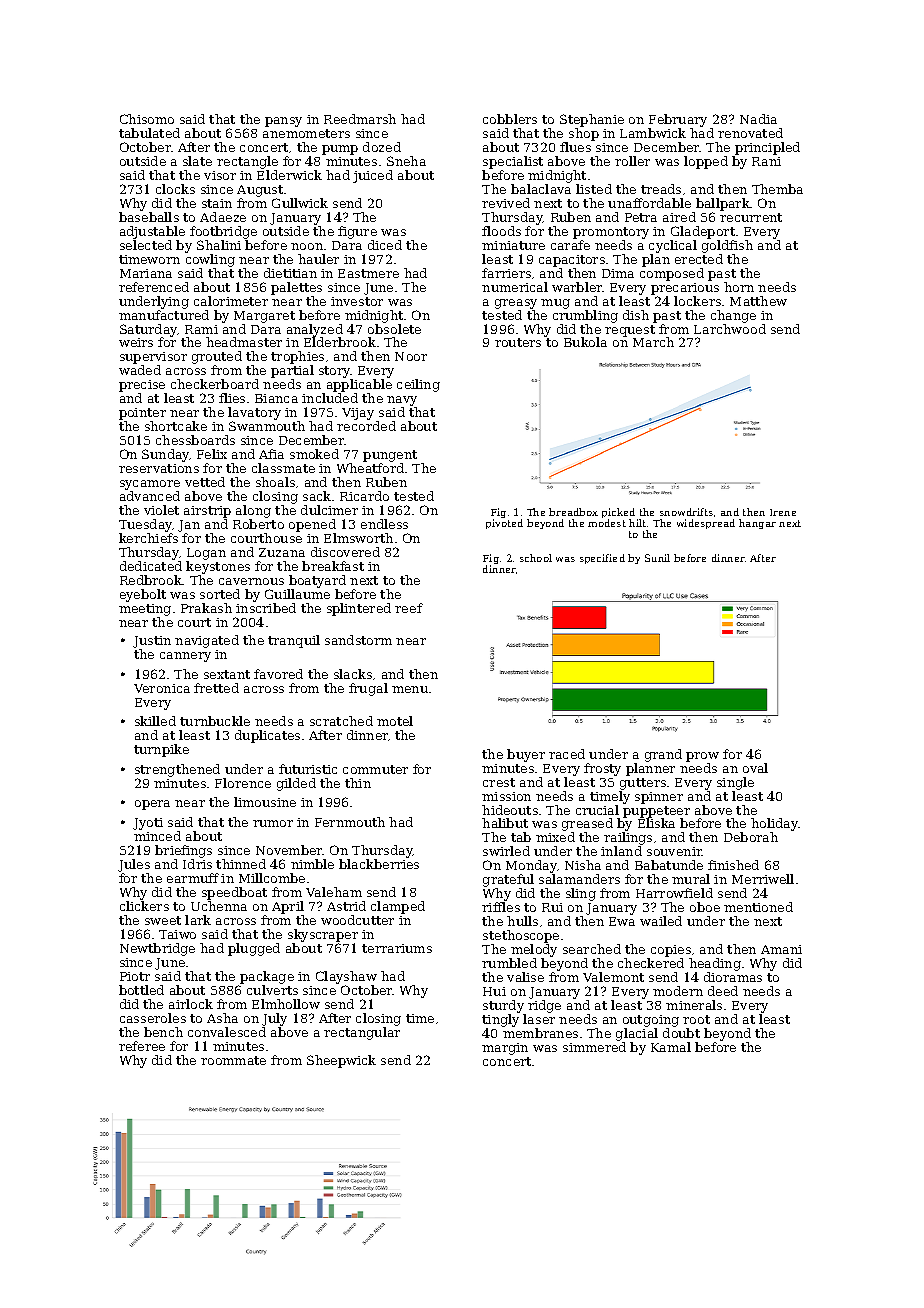  What do you see at coordinates (409, 608) in the page?
I see `reef` at bounding box center [409, 608].
